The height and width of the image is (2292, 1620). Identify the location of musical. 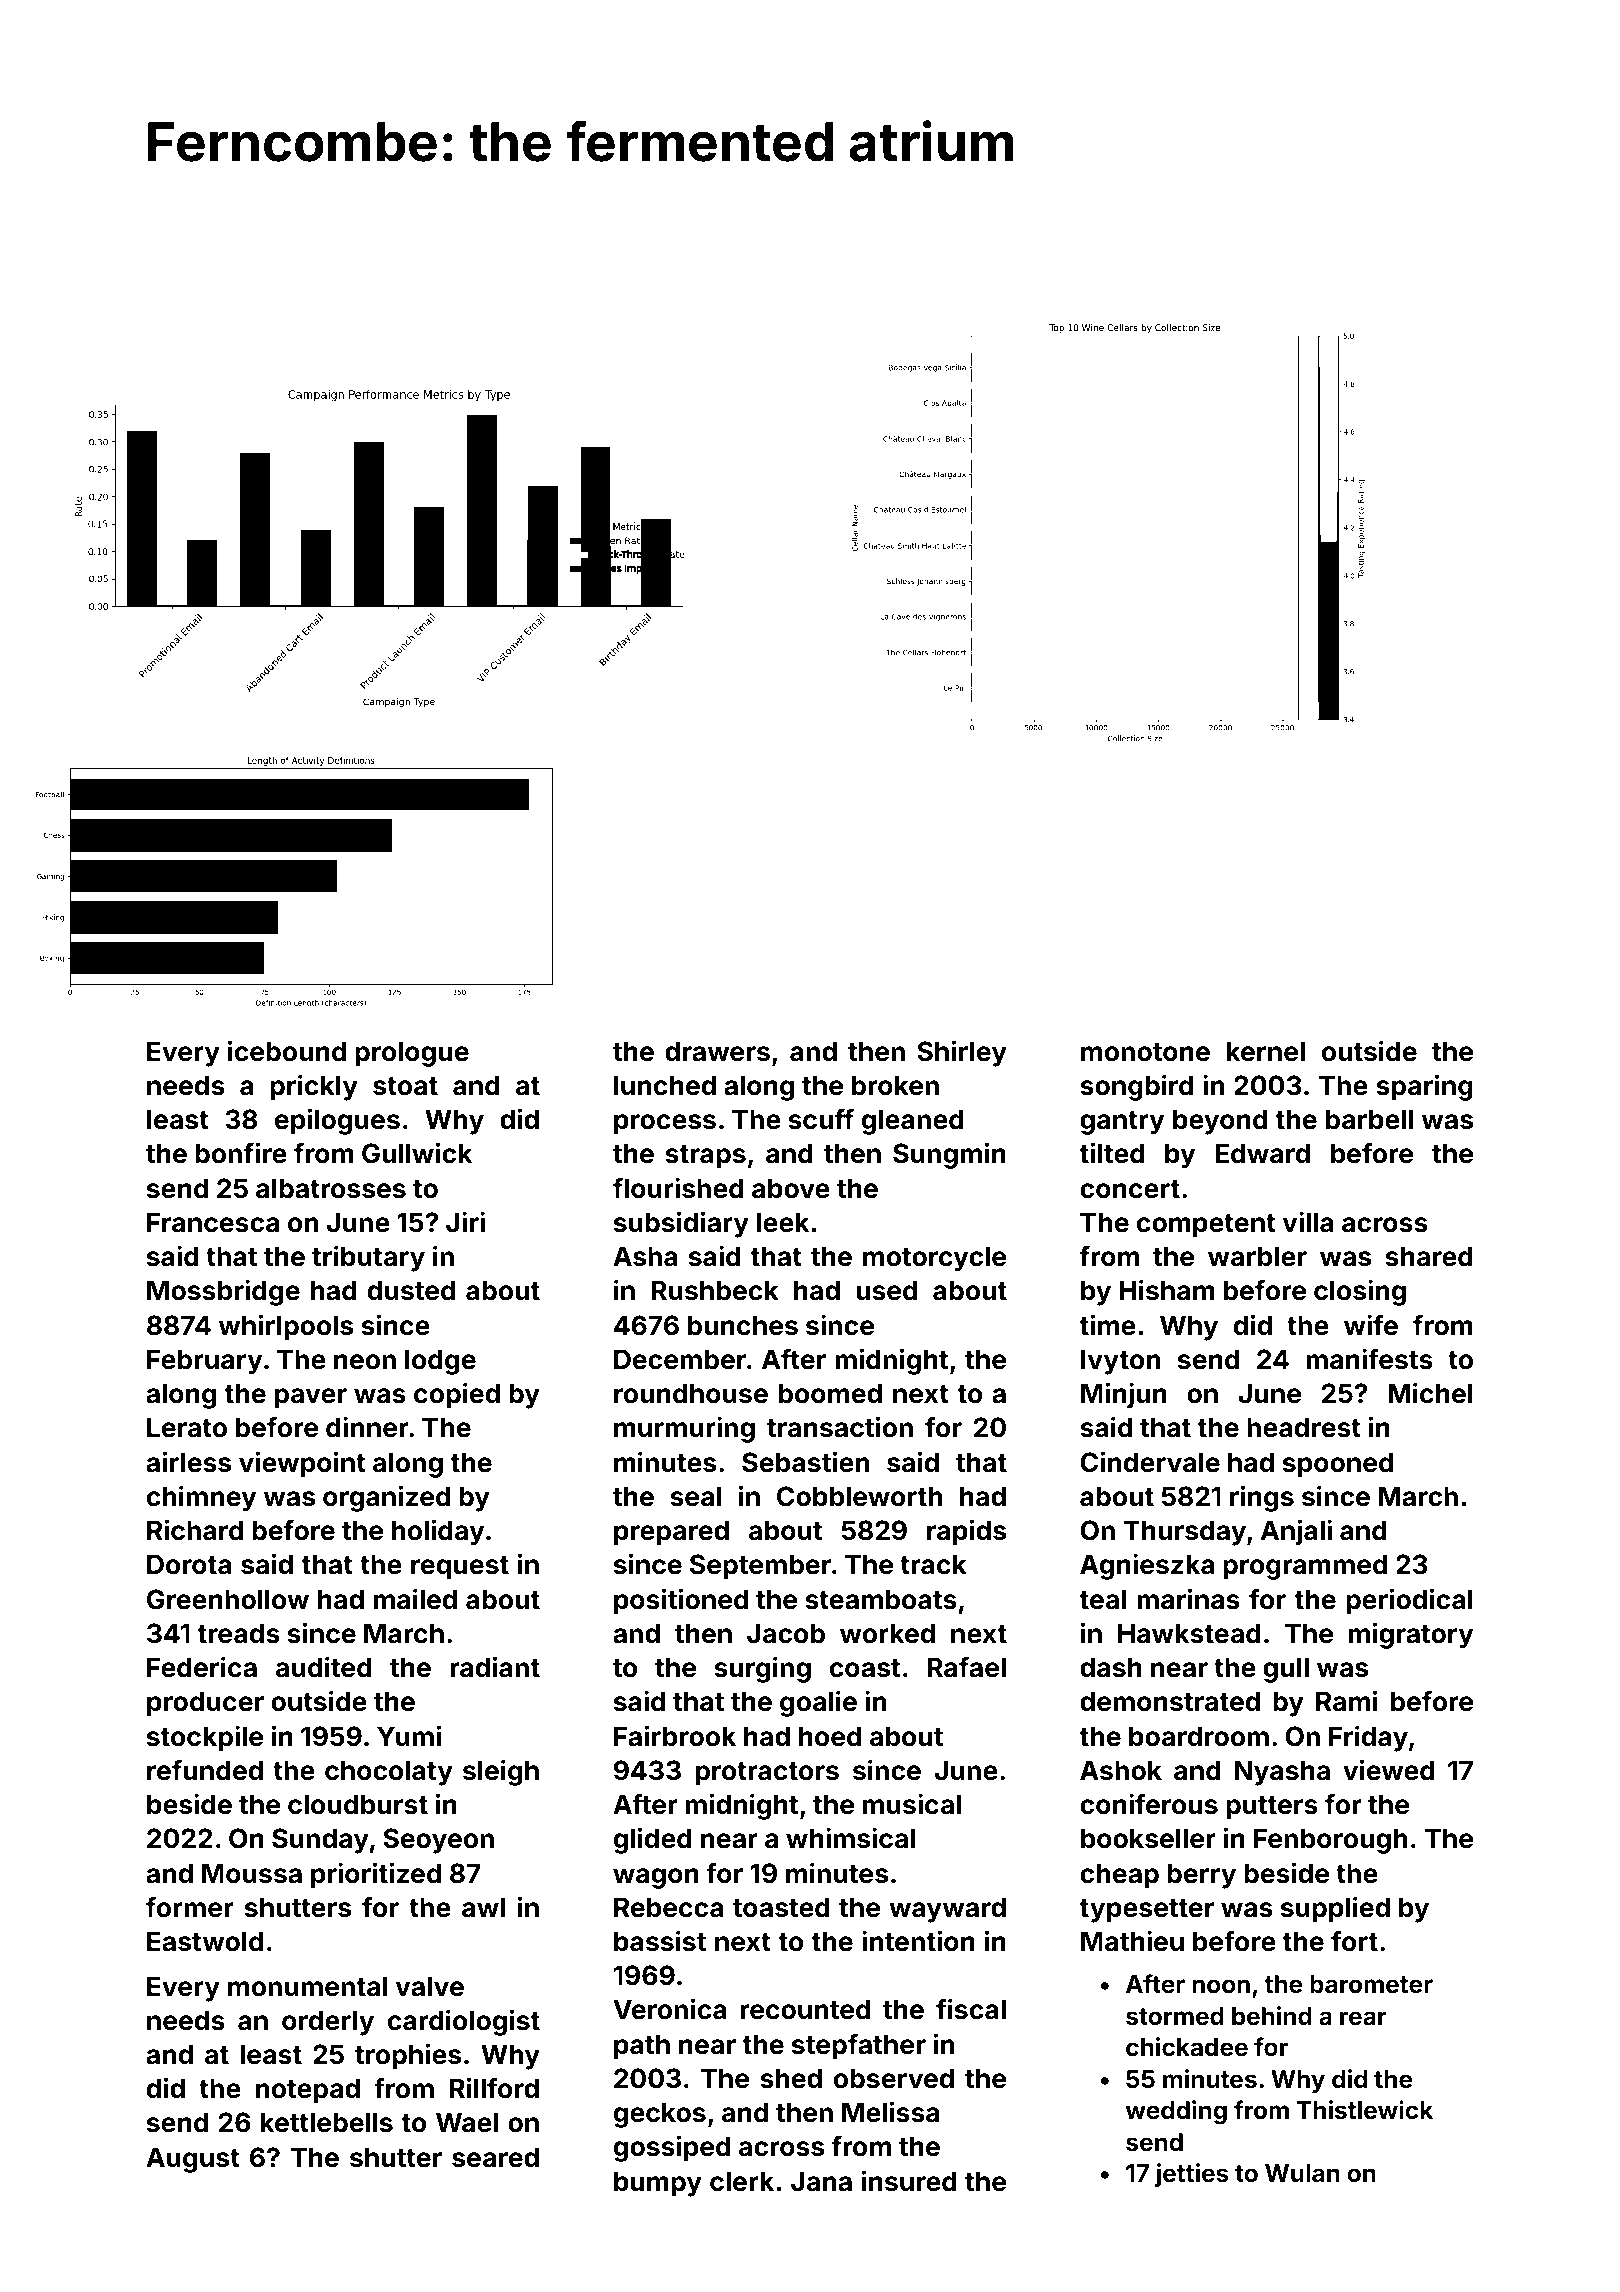
(912, 1804).
